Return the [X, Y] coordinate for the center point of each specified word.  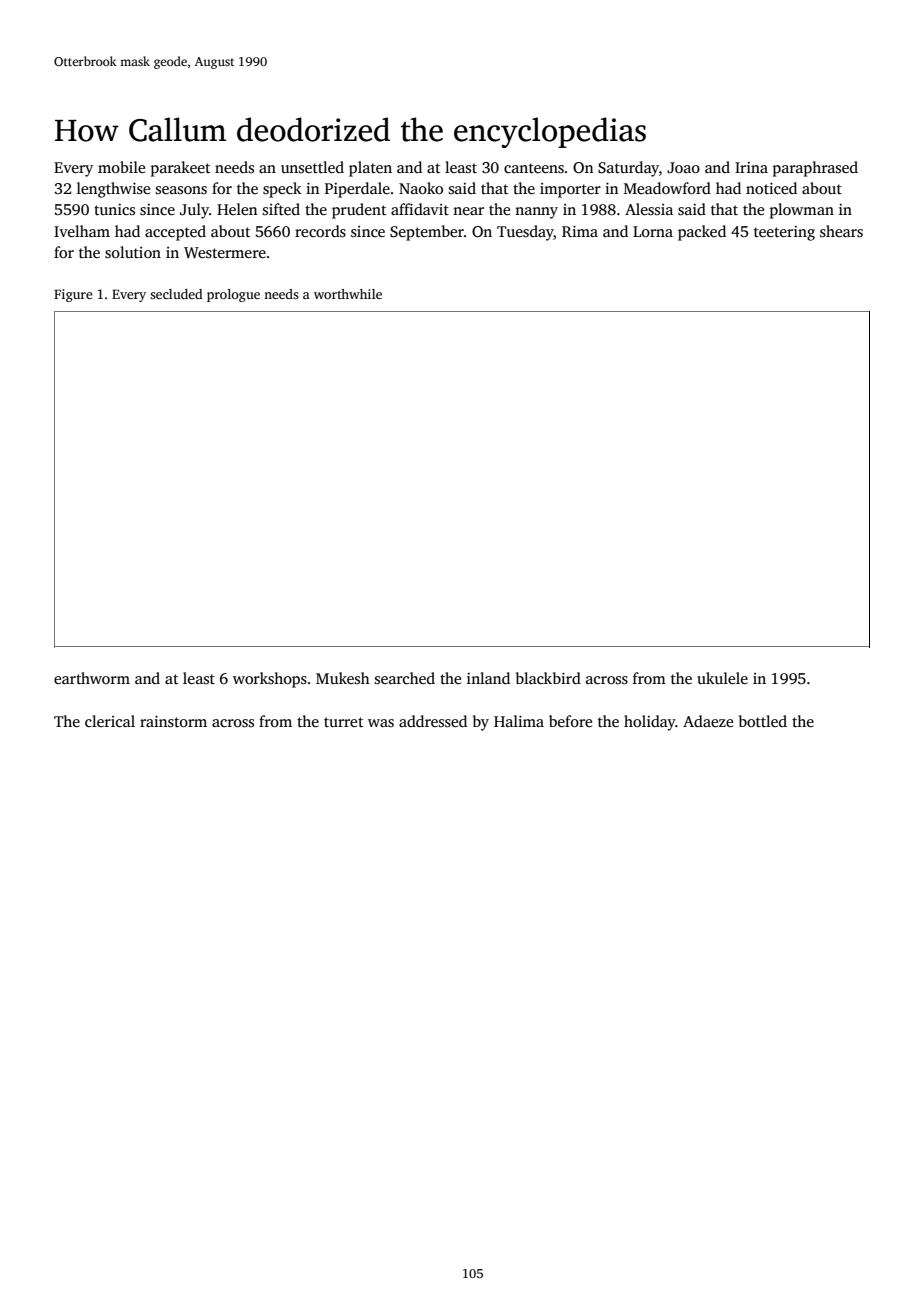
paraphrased [815, 169]
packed [702, 233]
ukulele [722, 678]
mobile [121, 167]
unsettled [312, 167]
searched [405, 678]
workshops [270, 680]
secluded [176, 294]
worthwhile [348, 294]
